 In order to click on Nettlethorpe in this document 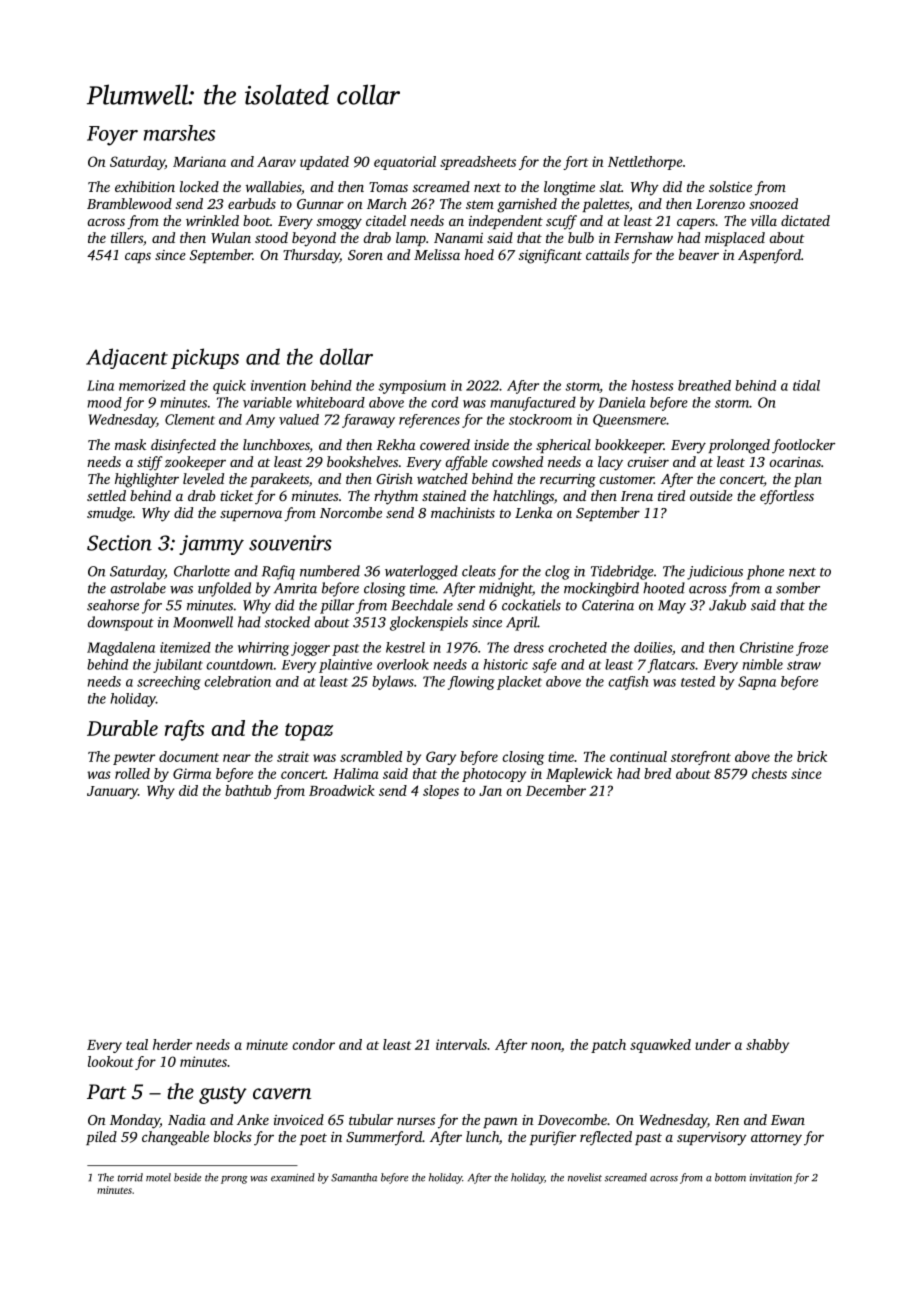, I will do `click(645, 163)`.
